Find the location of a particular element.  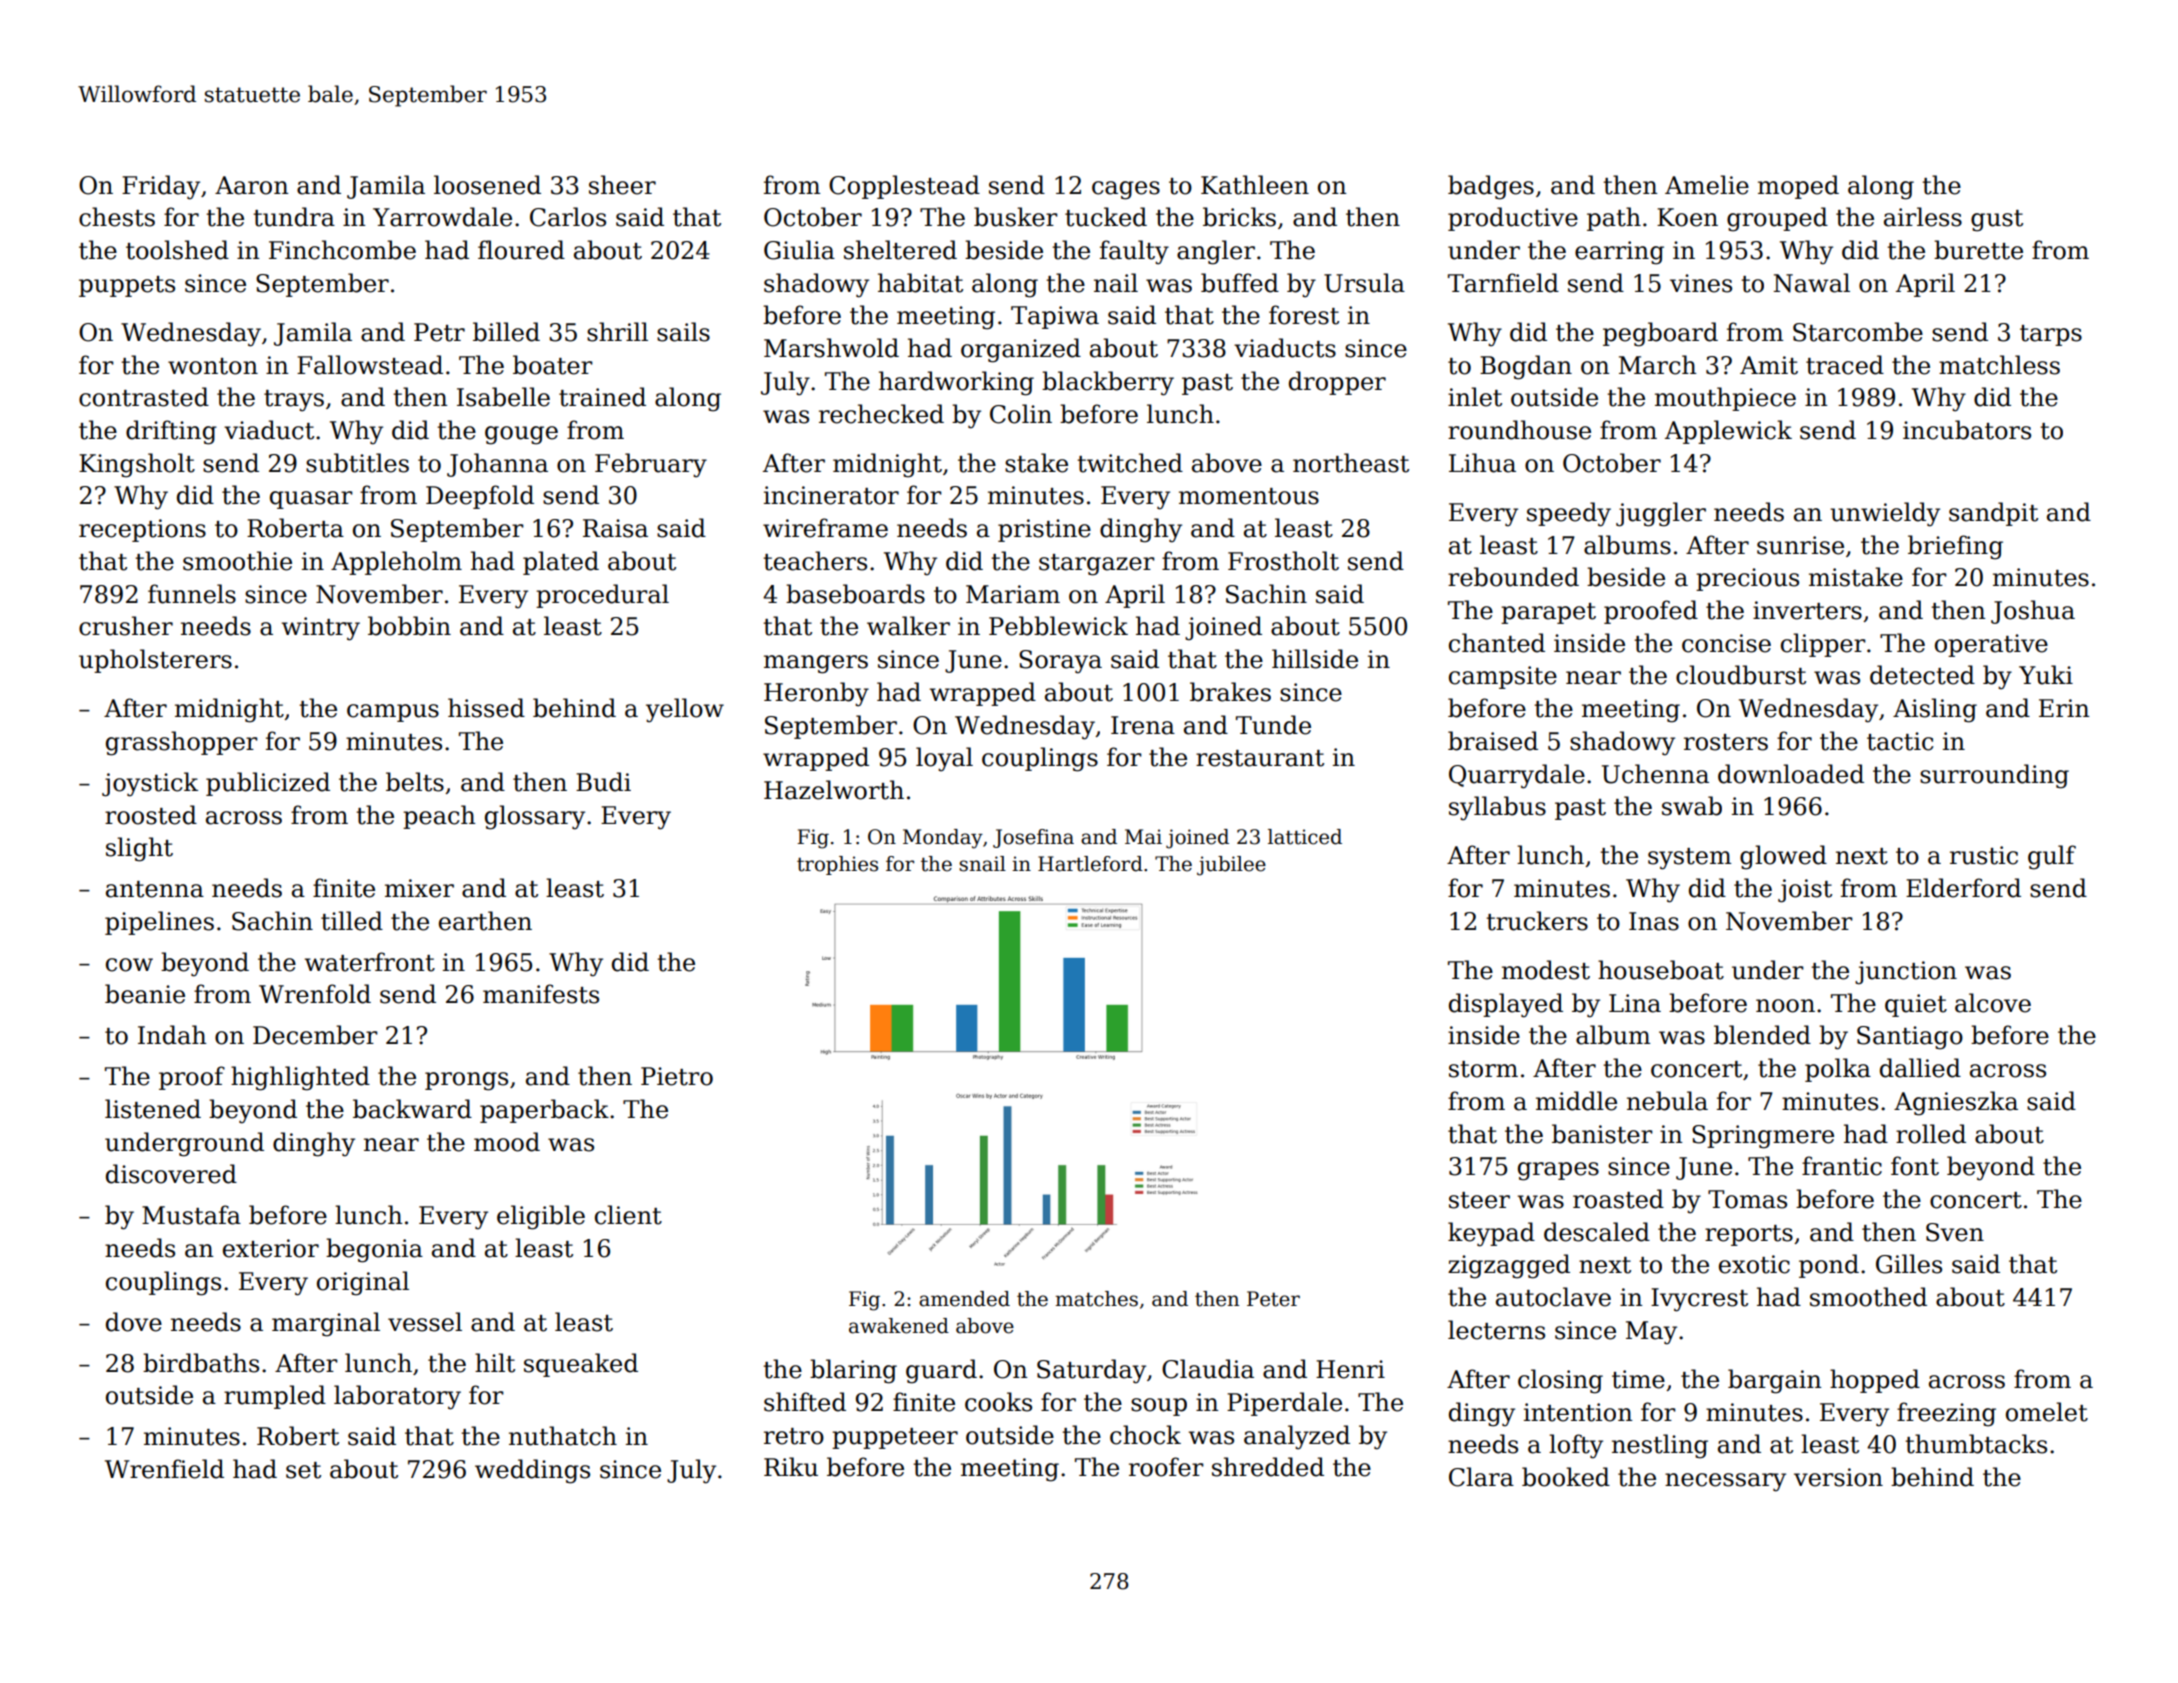

airless is located at coordinates (1923, 217).
